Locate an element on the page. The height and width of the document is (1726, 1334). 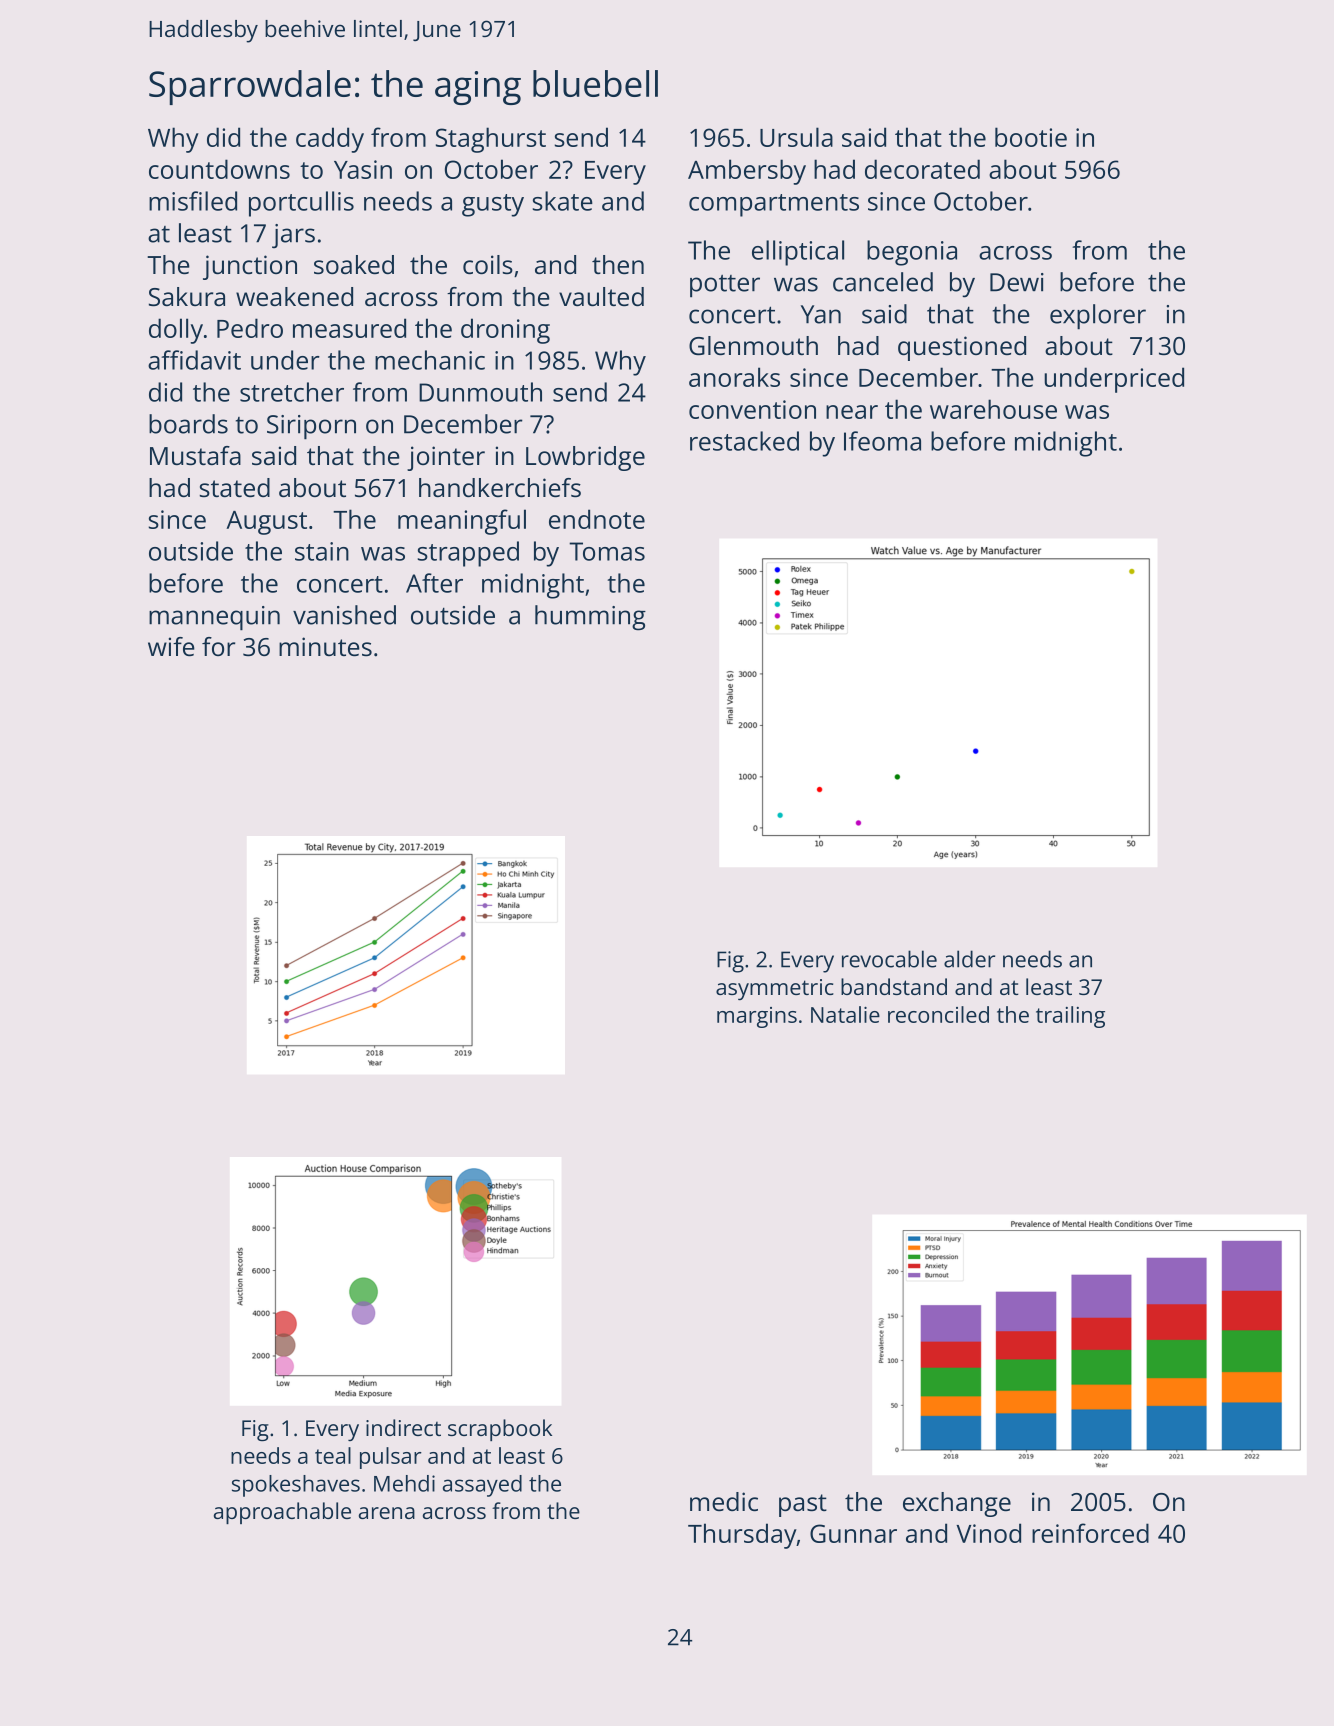
Ursula is located at coordinates (796, 137).
